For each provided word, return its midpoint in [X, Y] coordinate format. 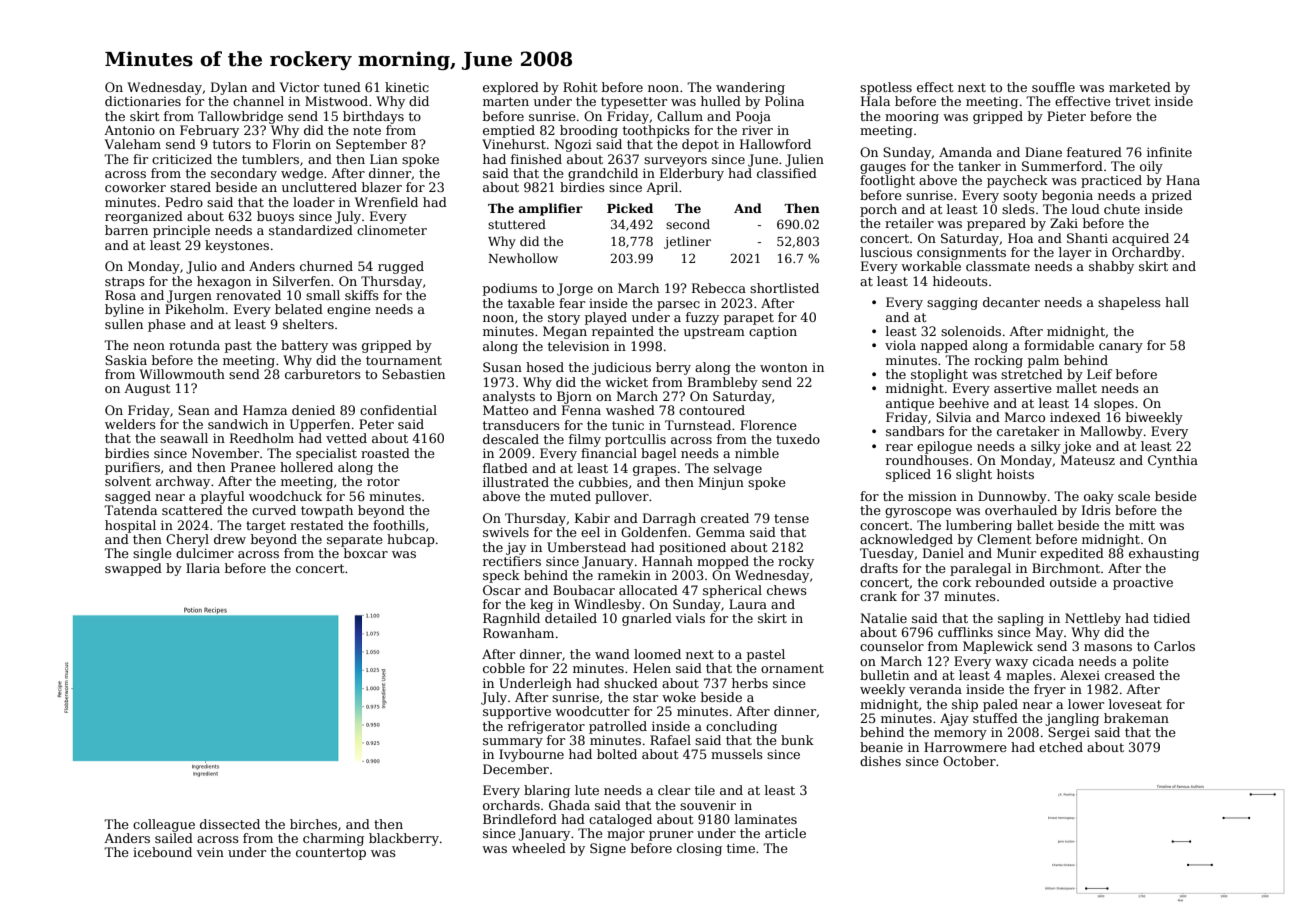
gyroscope [918, 513]
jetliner [687, 242]
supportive [517, 712]
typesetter [634, 103]
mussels [737, 754]
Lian [384, 159]
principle [181, 231]
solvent [128, 481]
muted [570, 496]
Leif [1099, 374]
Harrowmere [965, 747]
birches [313, 824]
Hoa [1020, 238]
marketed [1140, 87]
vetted [346, 438]
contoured [712, 410]
